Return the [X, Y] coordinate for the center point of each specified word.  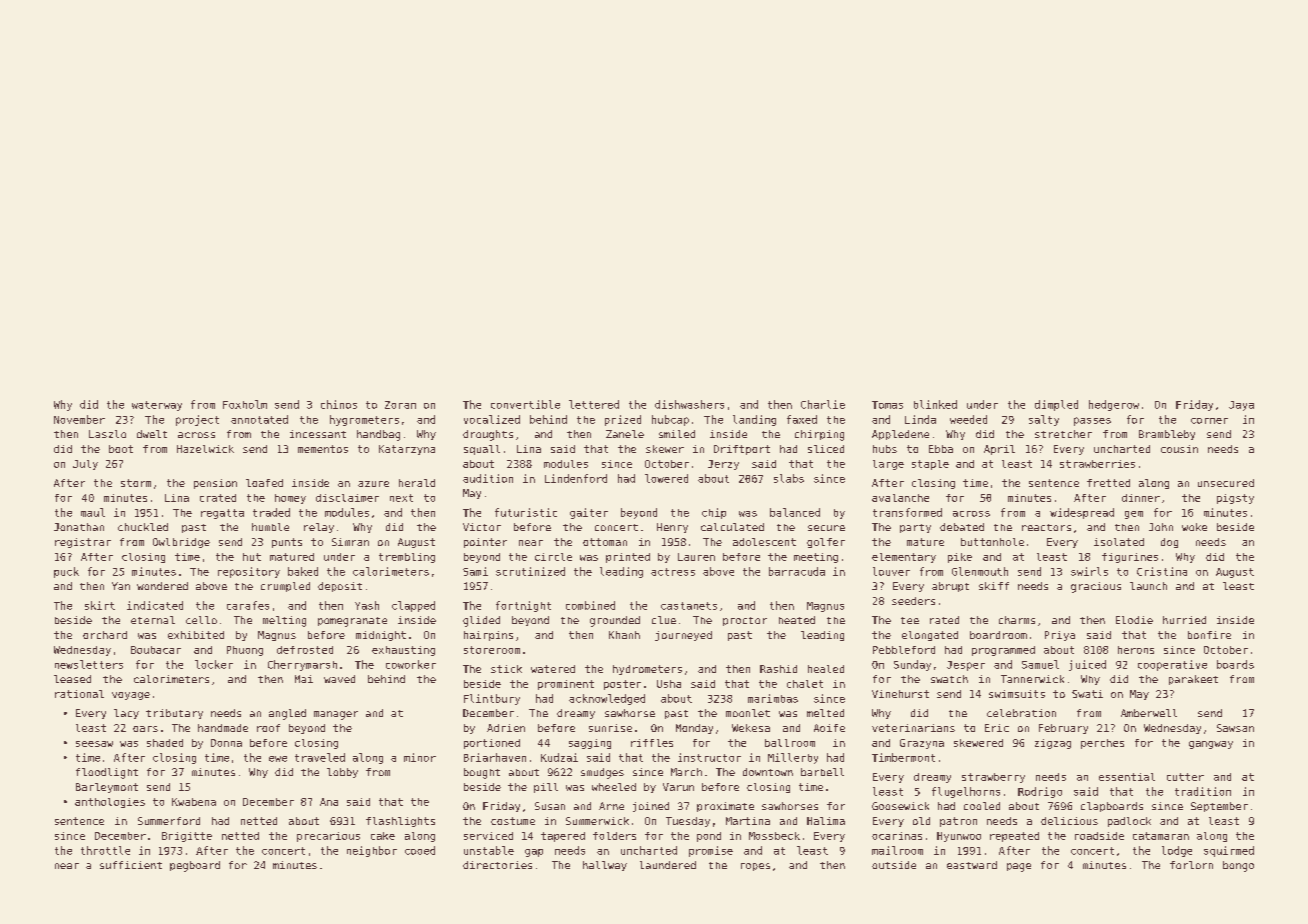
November [79, 419]
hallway [605, 866]
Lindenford [576, 478]
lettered [594, 404]
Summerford [169, 821]
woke [1194, 527]
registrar [83, 543]
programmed [1003, 651]
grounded [615, 621]
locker [214, 664]
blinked [935, 404]
